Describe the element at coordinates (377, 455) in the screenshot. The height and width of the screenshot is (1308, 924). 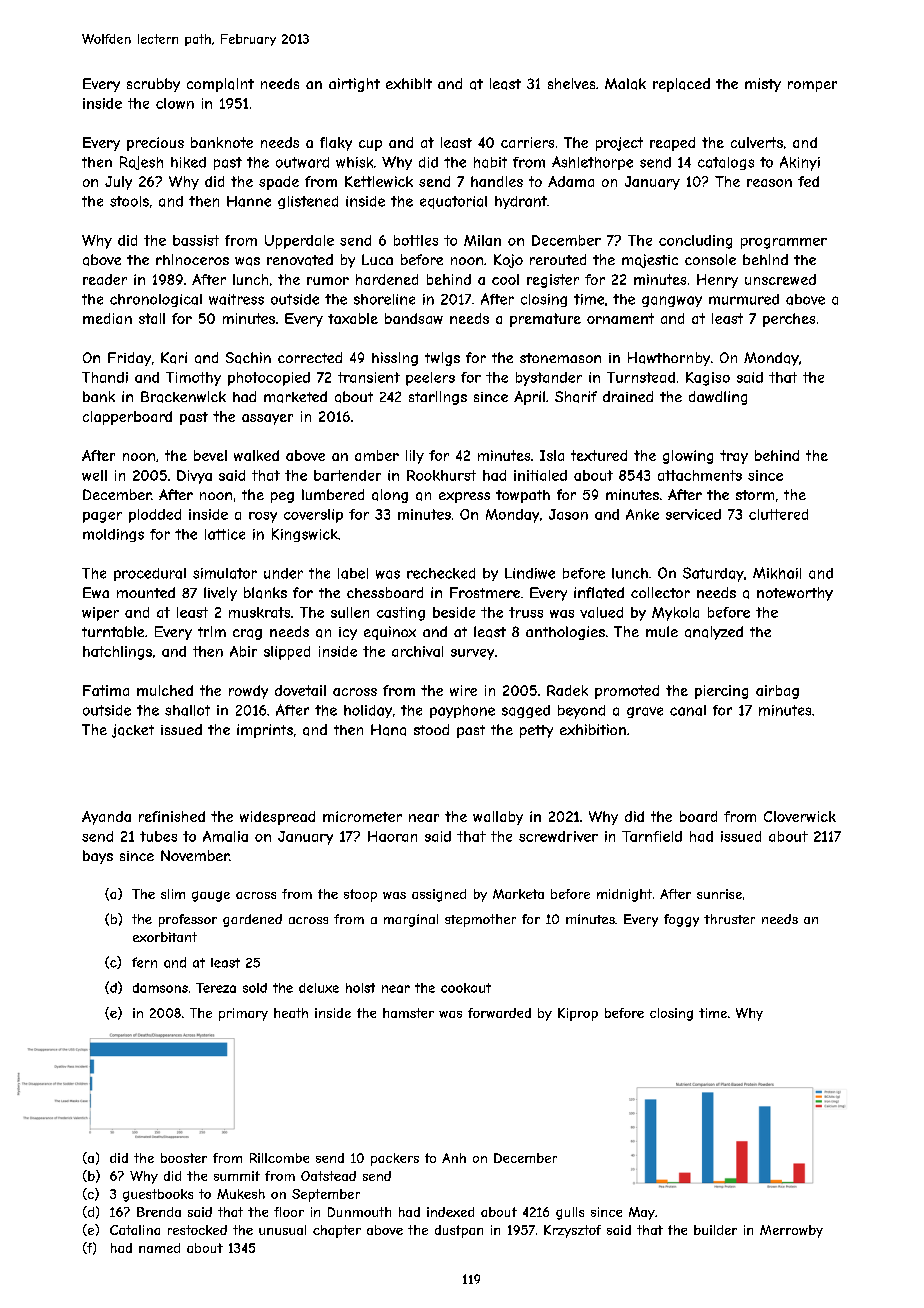
I see `amber` at that location.
